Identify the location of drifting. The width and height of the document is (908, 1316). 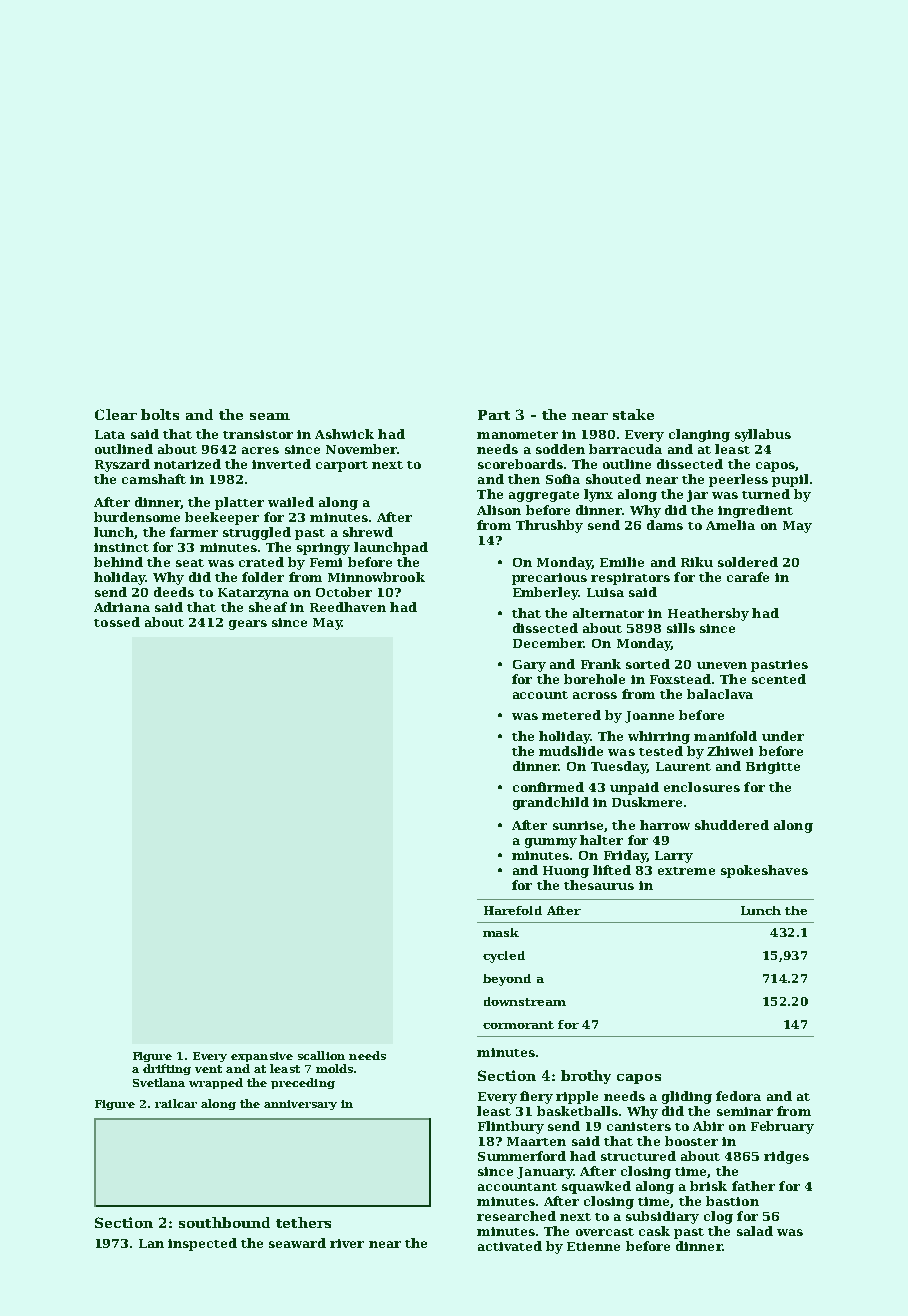
(167, 1069).
